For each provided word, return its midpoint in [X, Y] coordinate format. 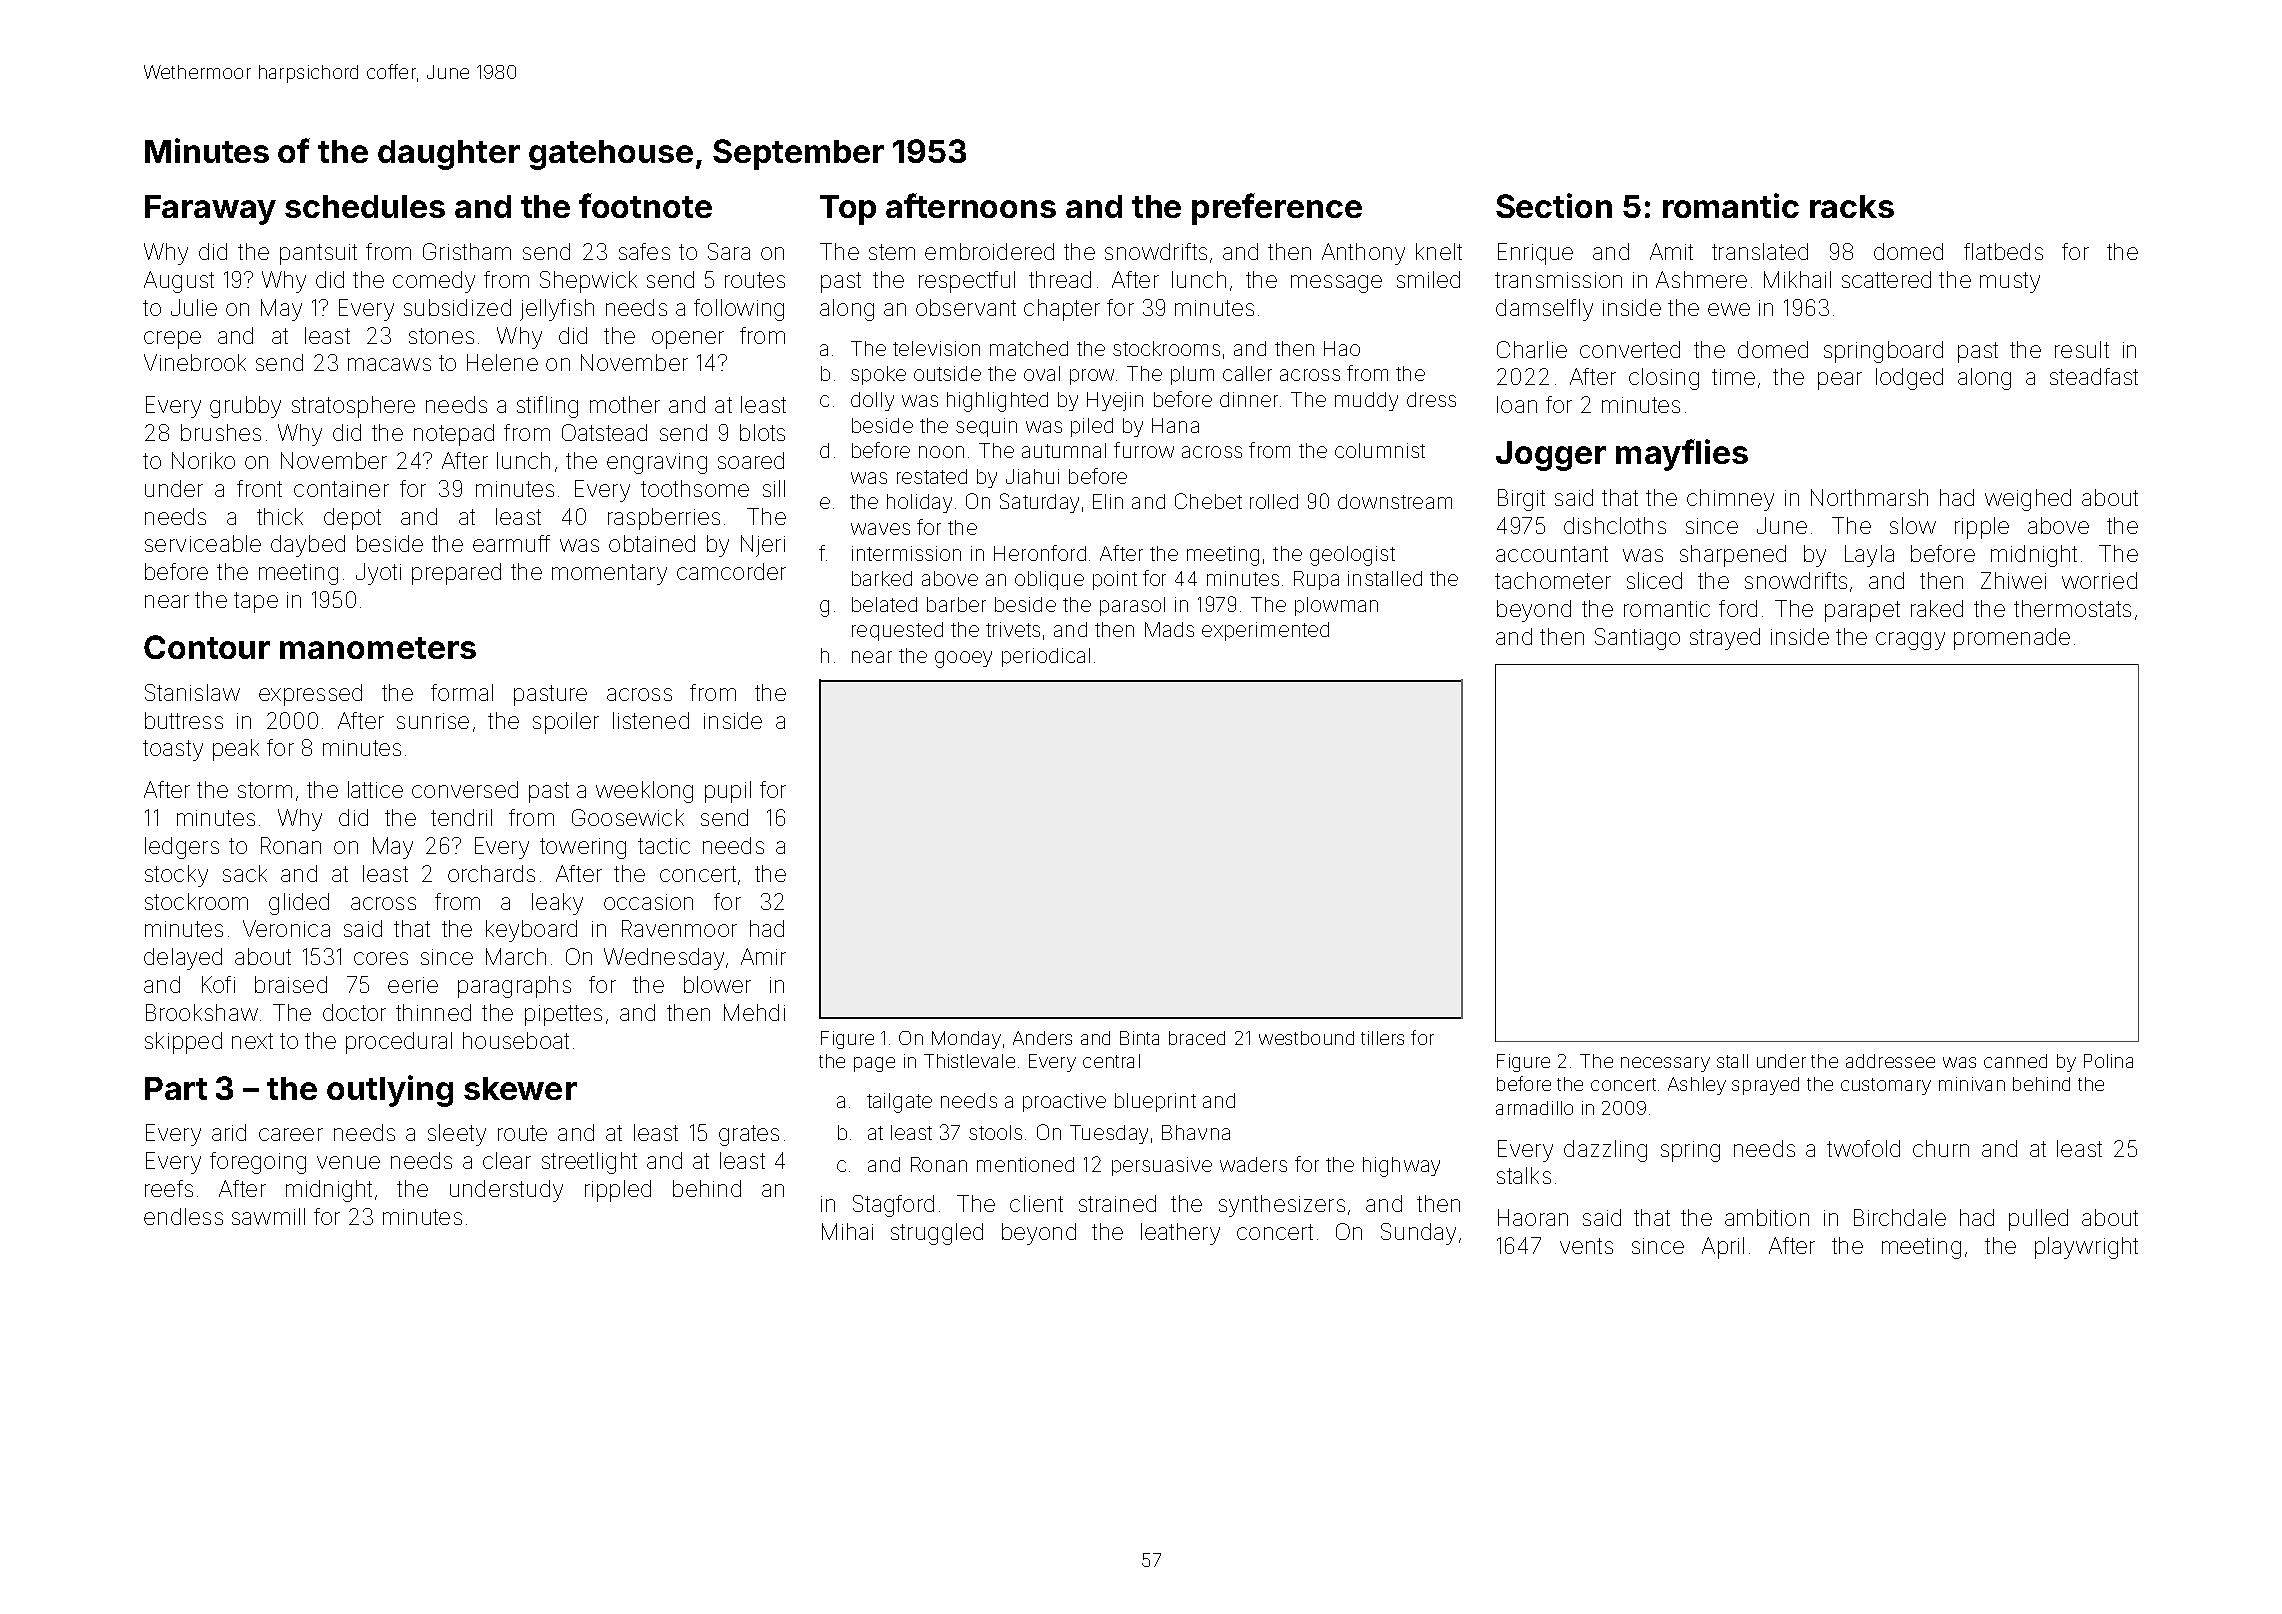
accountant [1552, 554]
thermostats [2072, 608]
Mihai [847, 1231]
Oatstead [604, 432]
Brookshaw [202, 1012]
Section [1554, 205]
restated [932, 476]
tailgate [899, 1103]
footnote [645, 205]
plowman [1336, 606]
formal [462, 692]
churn [1941, 1148]
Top [848, 210]
